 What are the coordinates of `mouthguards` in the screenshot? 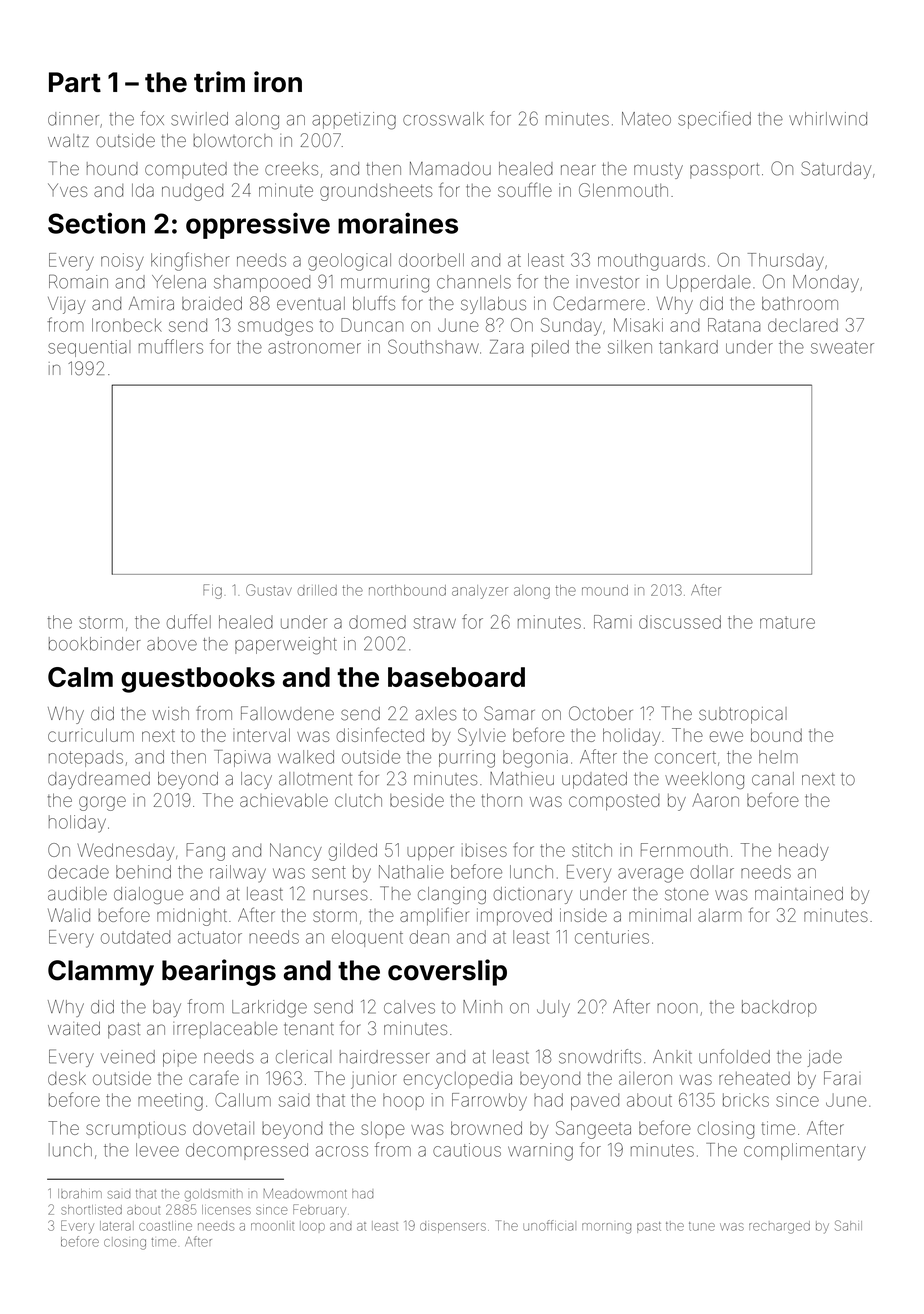 It's located at (651, 262).
